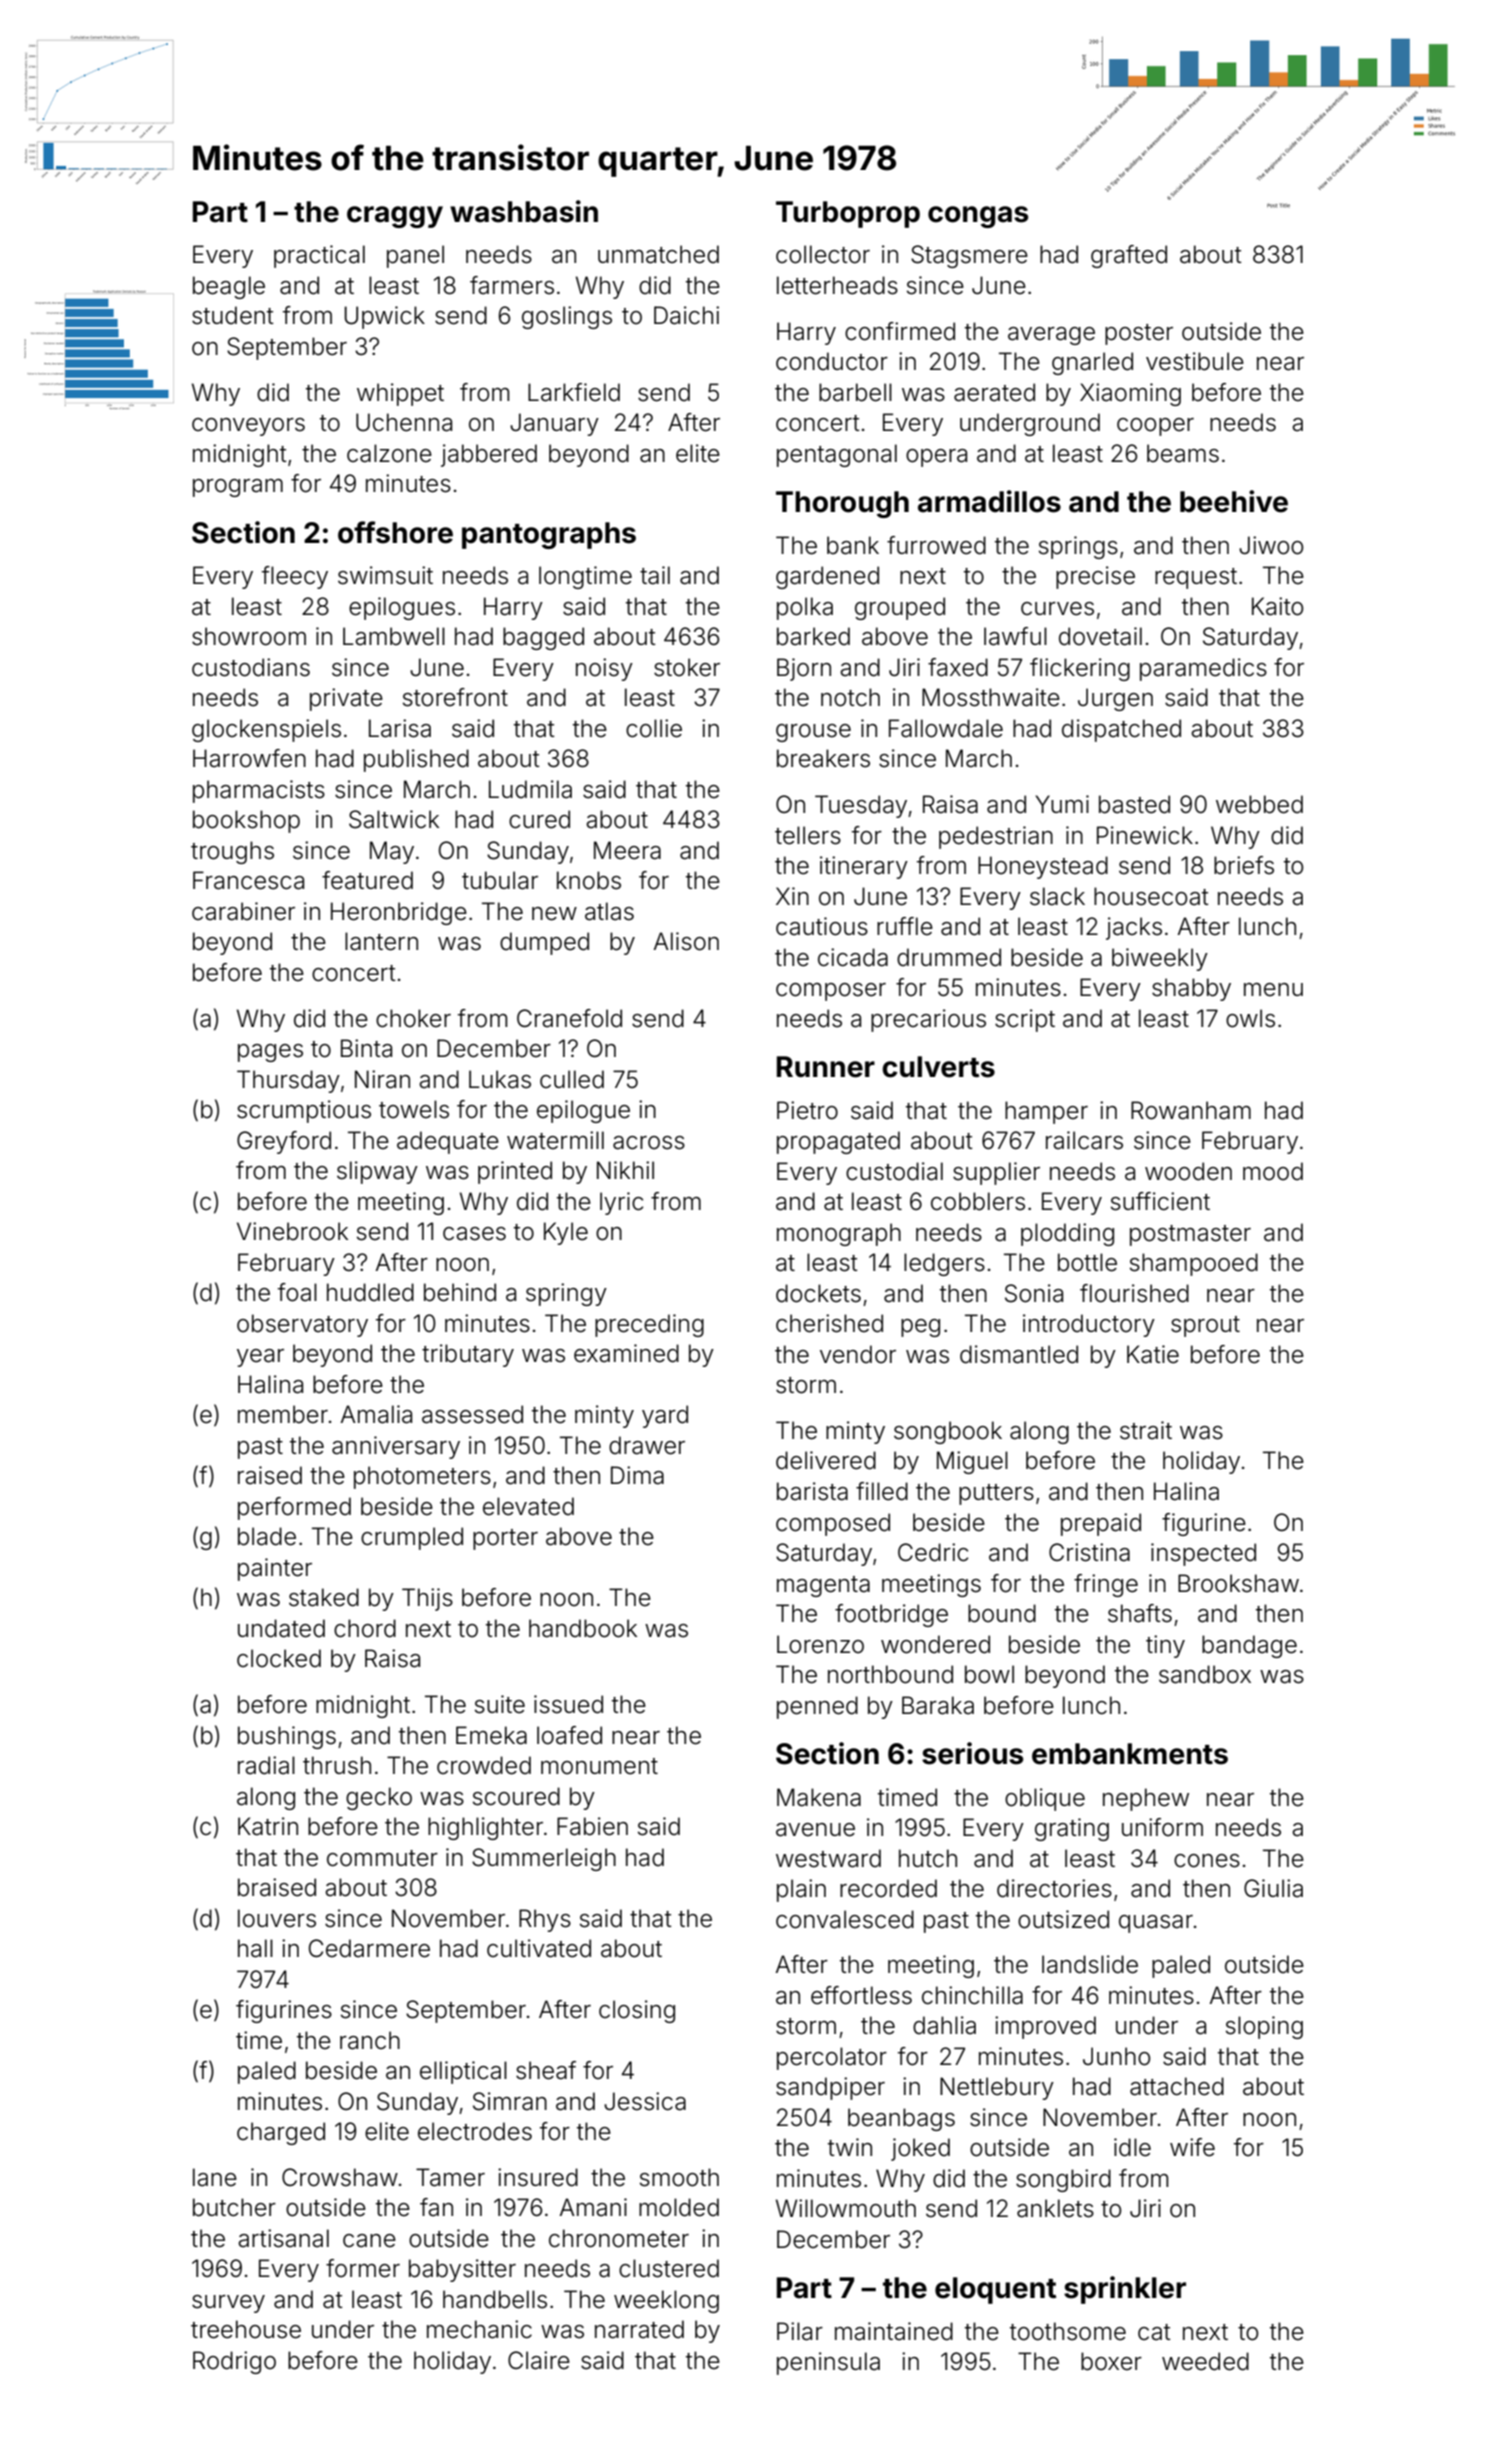 The height and width of the screenshot is (2464, 1496). I want to click on boxer, so click(1111, 2361).
